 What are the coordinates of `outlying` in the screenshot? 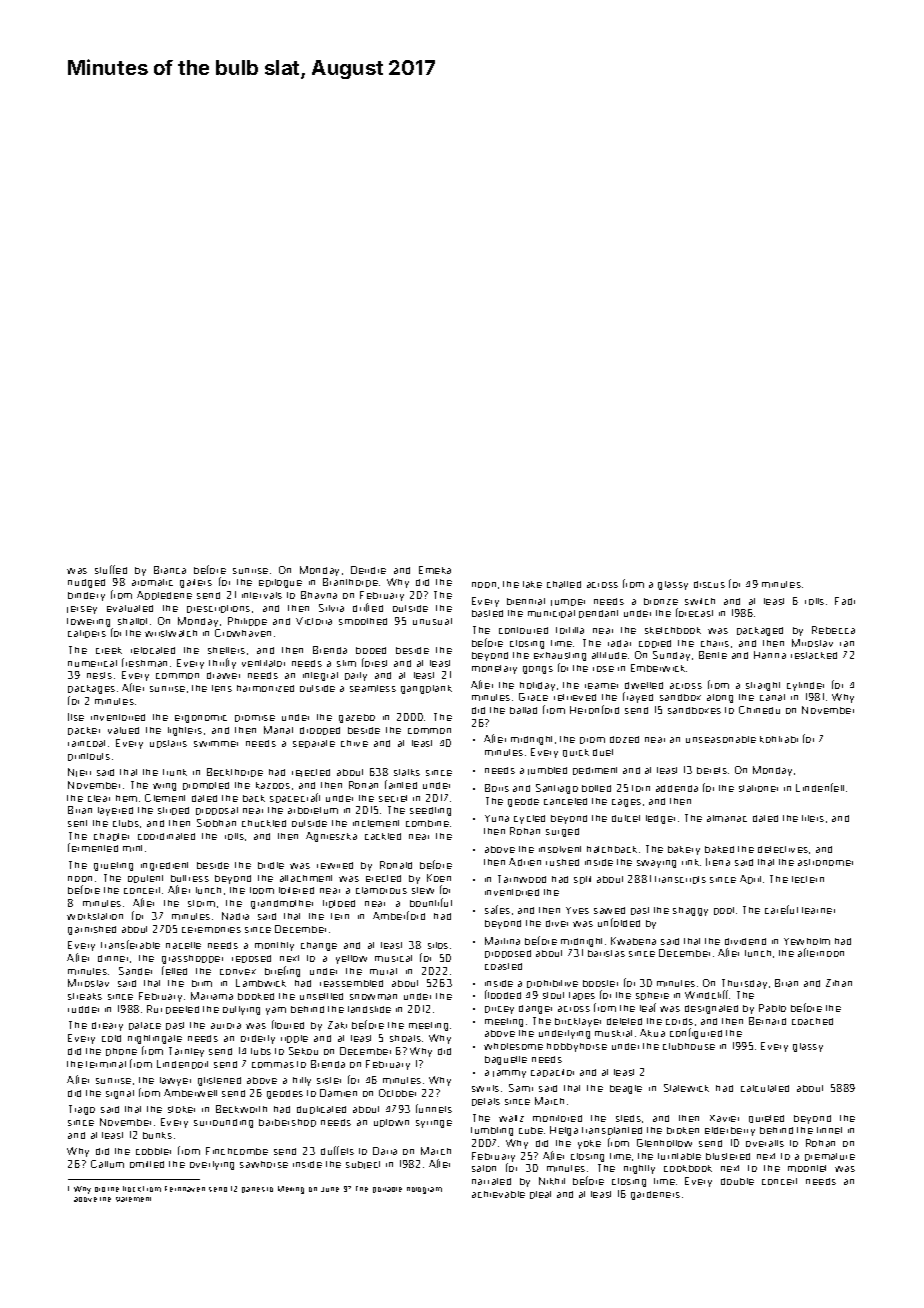 It's located at (241, 1010).
